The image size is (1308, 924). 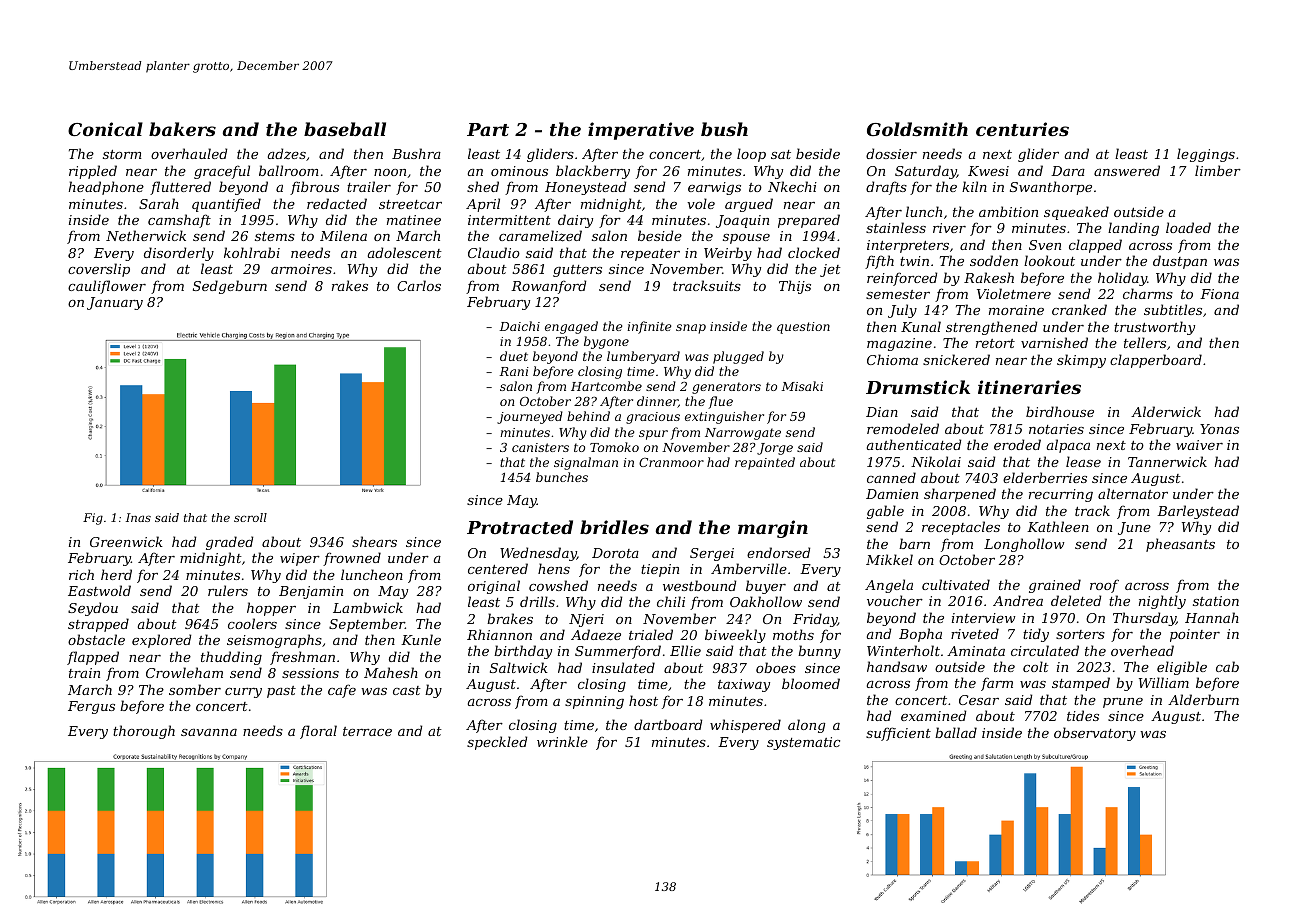 I want to click on imperative, so click(x=641, y=131).
